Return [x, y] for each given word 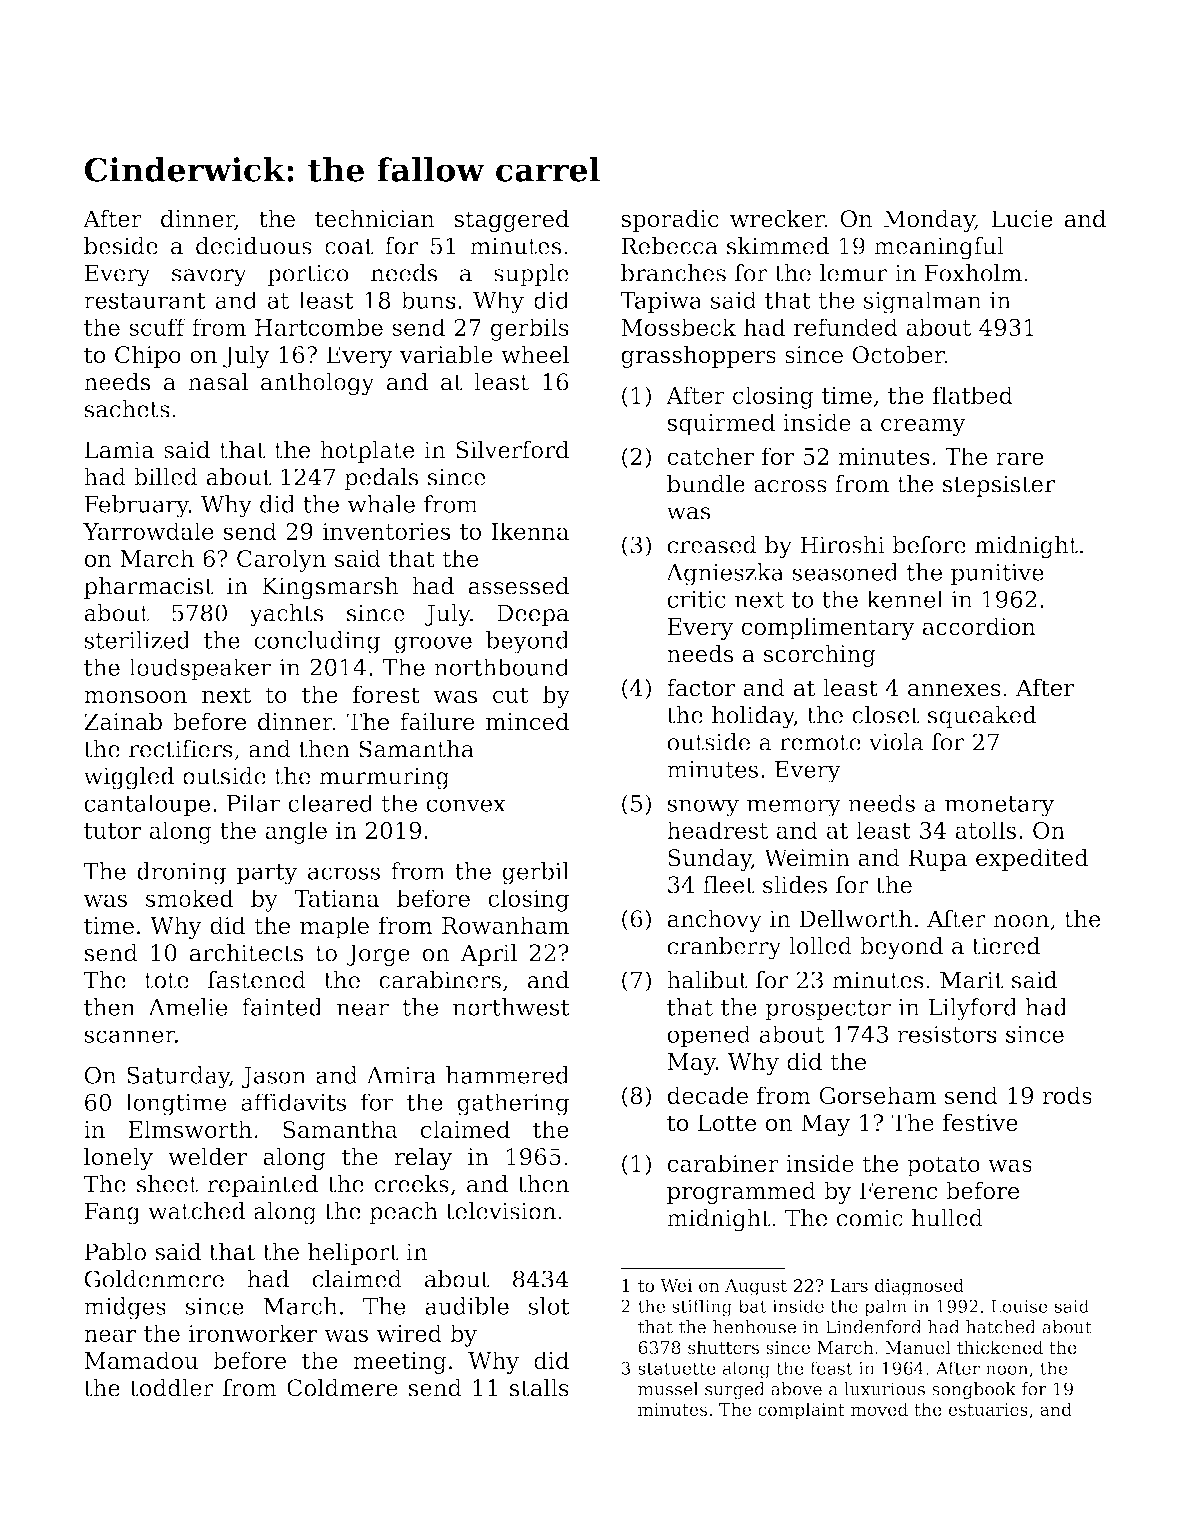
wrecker [777, 218]
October [898, 354]
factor [701, 687]
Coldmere [342, 1388]
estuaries [988, 1409]
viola [896, 742]
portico [308, 275]
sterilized [137, 640]
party [267, 874]
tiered [1006, 946]
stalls [539, 1388]
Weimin [807, 858]
